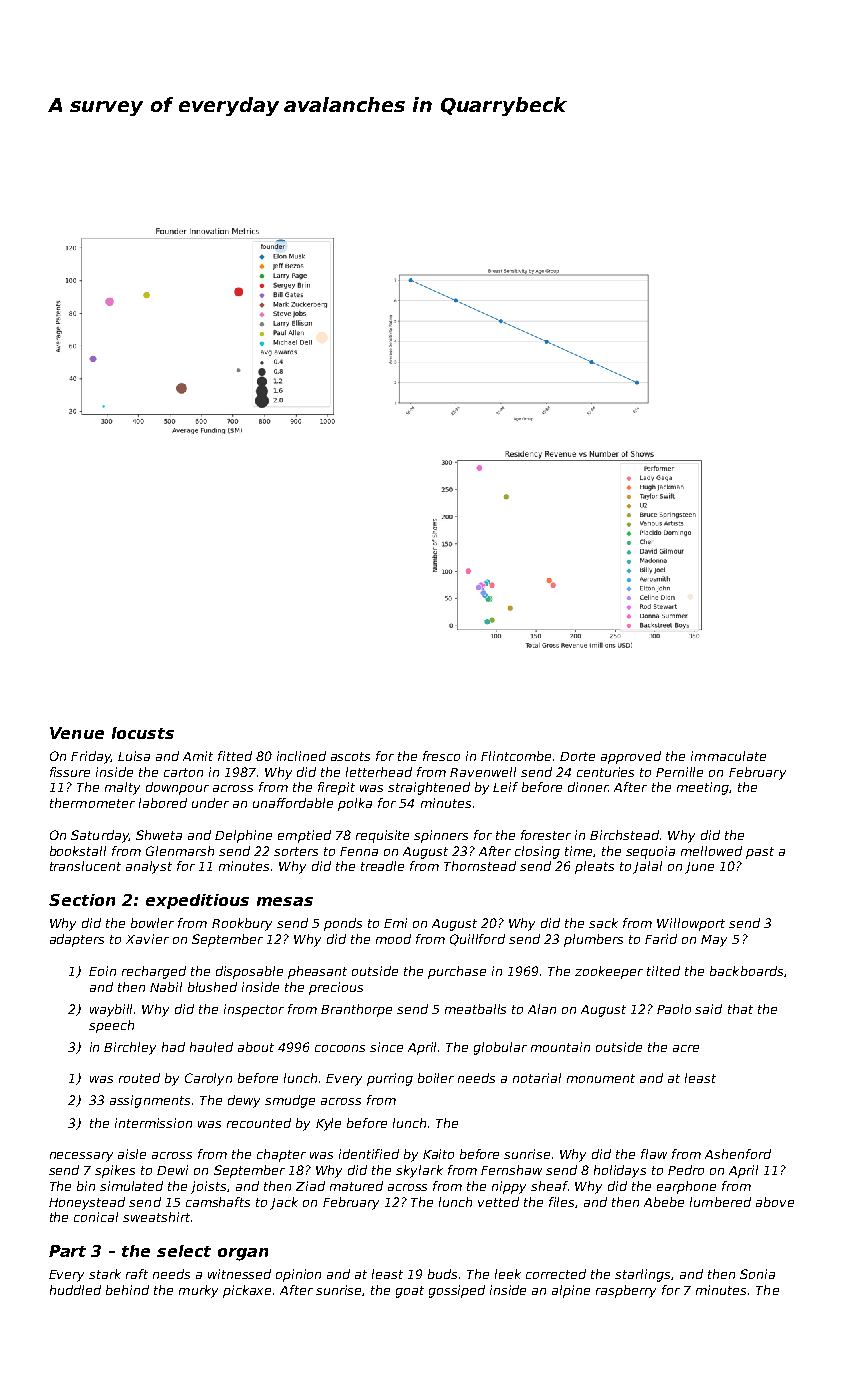 The height and width of the document is (1400, 849). What do you see at coordinates (111, 1026) in the document?
I see `speech` at bounding box center [111, 1026].
